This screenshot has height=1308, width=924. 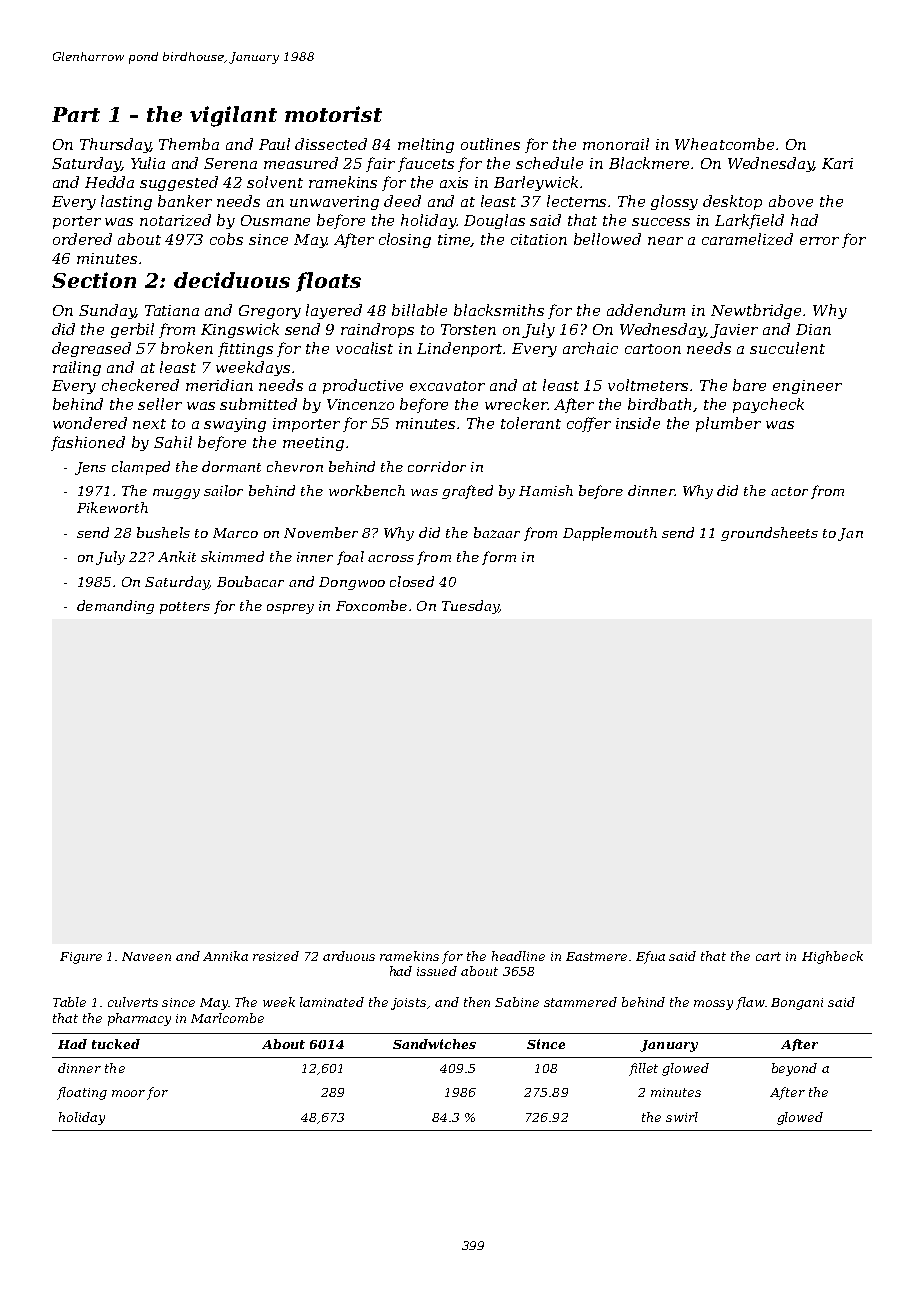 I want to click on beyond, so click(x=794, y=1069).
